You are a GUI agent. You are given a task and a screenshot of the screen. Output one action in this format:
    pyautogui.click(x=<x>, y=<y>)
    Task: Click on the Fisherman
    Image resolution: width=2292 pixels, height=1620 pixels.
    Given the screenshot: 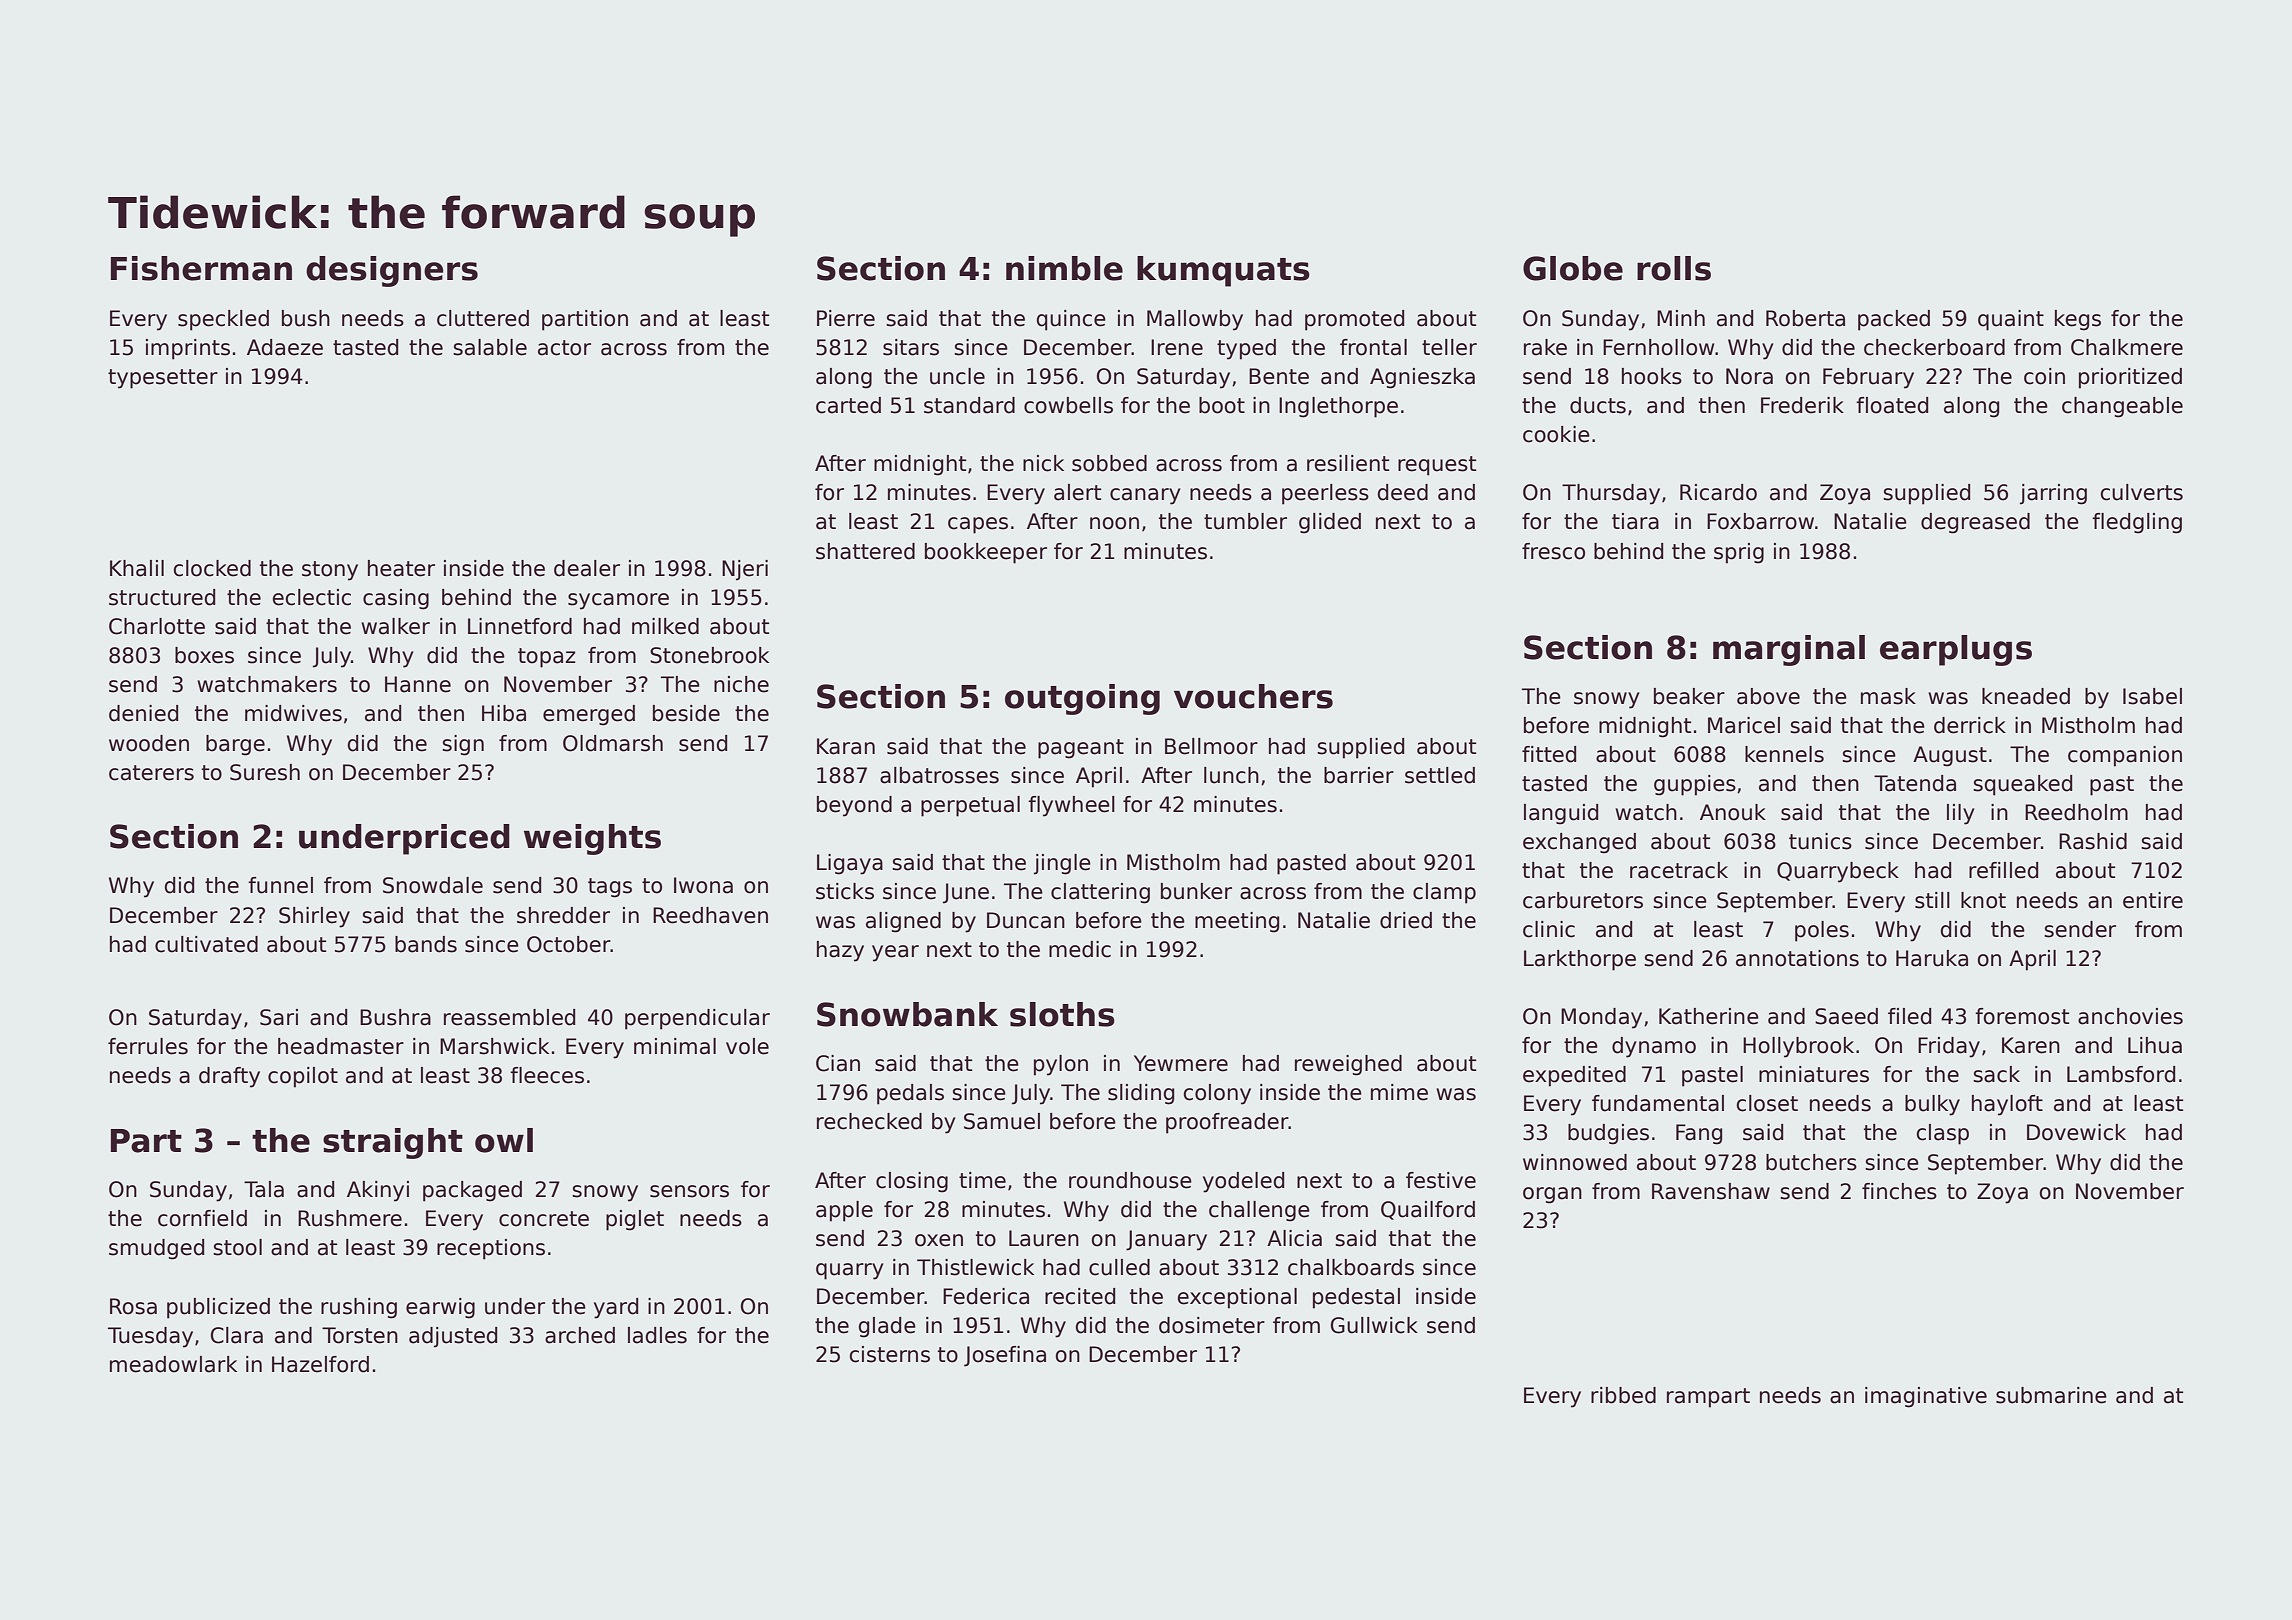 What is the action you would take?
    pyautogui.click(x=201, y=268)
